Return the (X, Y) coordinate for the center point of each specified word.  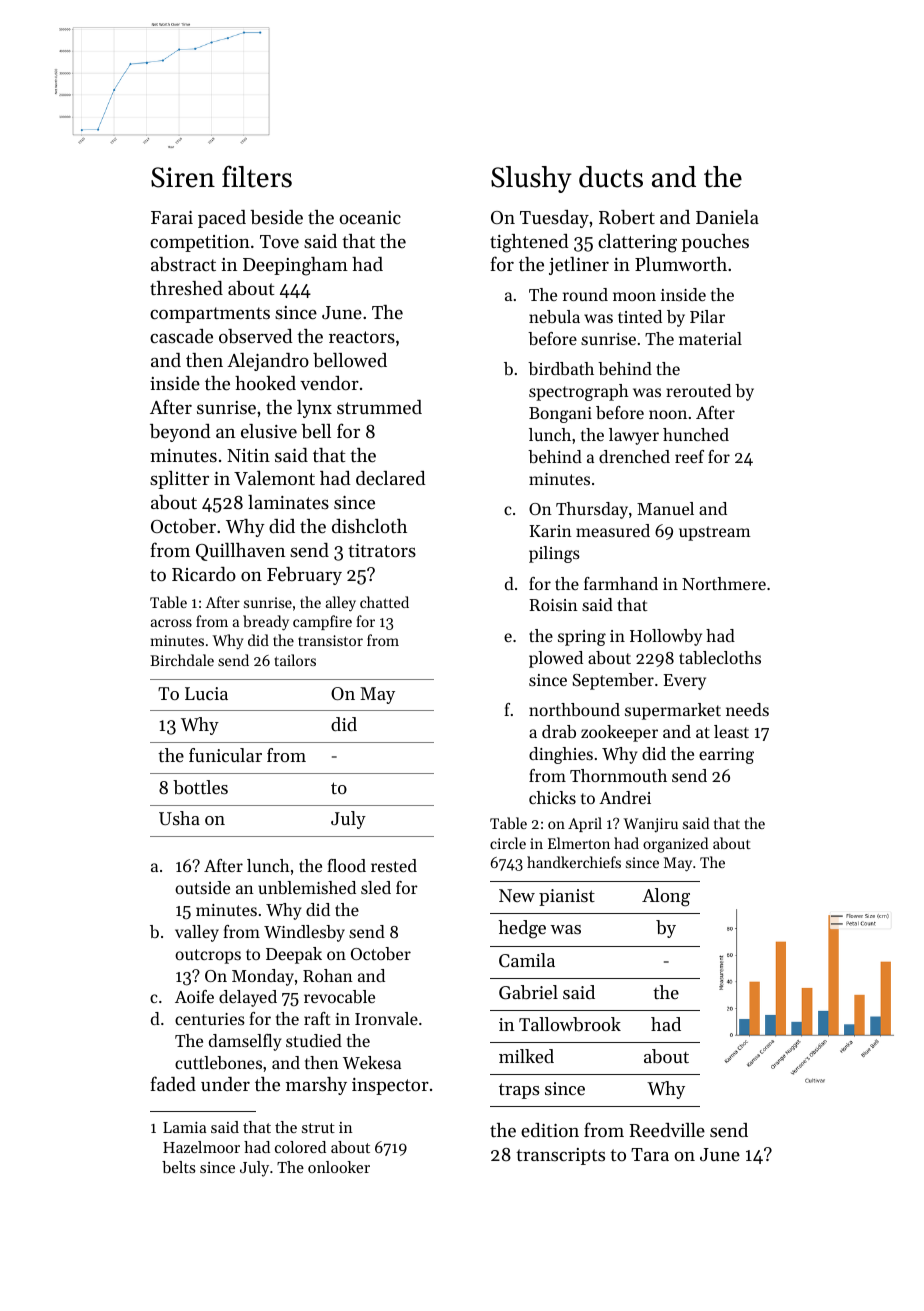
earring (726, 756)
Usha (179, 818)
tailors (295, 660)
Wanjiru (651, 825)
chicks (552, 797)
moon (634, 296)
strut (318, 1128)
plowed (556, 659)
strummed (379, 407)
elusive (269, 431)
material (710, 338)
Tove (279, 241)
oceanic (370, 217)
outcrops (208, 956)
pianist (567, 897)
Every (684, 682)
